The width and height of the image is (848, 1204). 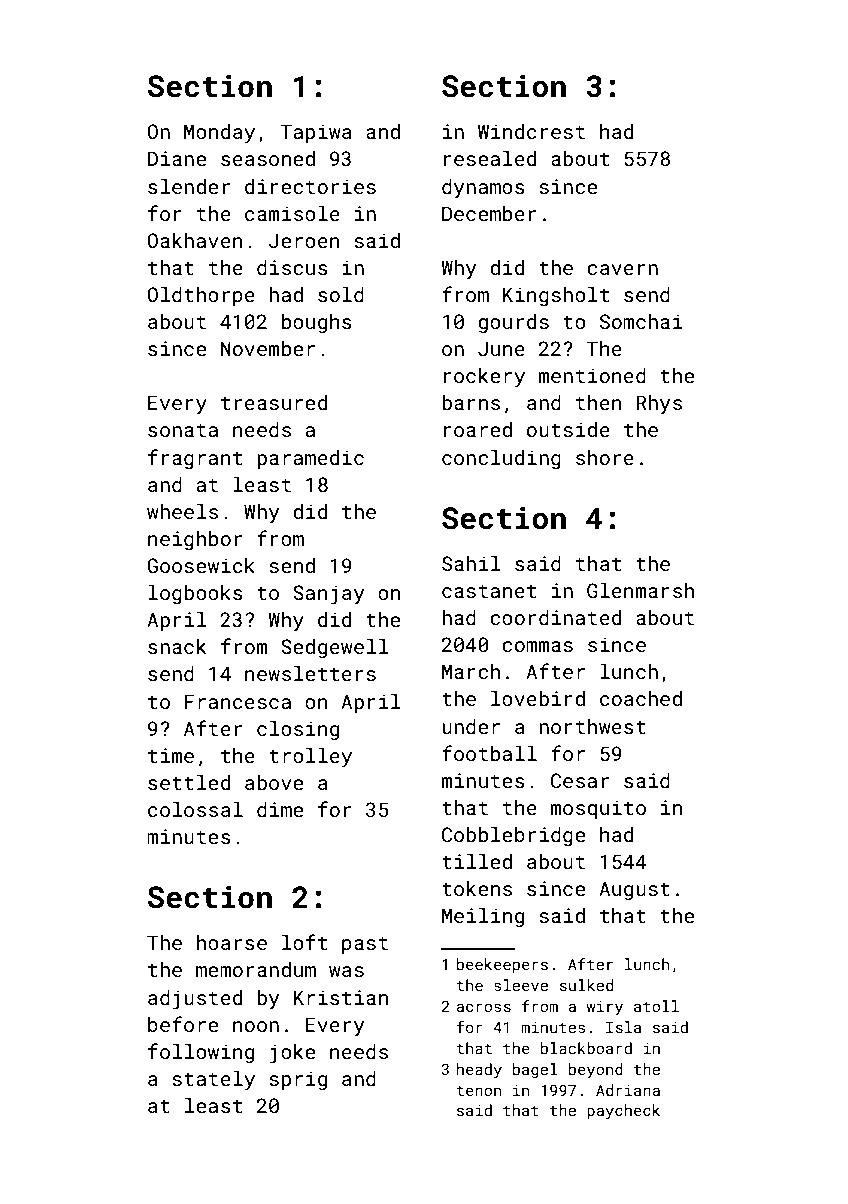 I want to click on sulked, so click(x=586, y=985).
